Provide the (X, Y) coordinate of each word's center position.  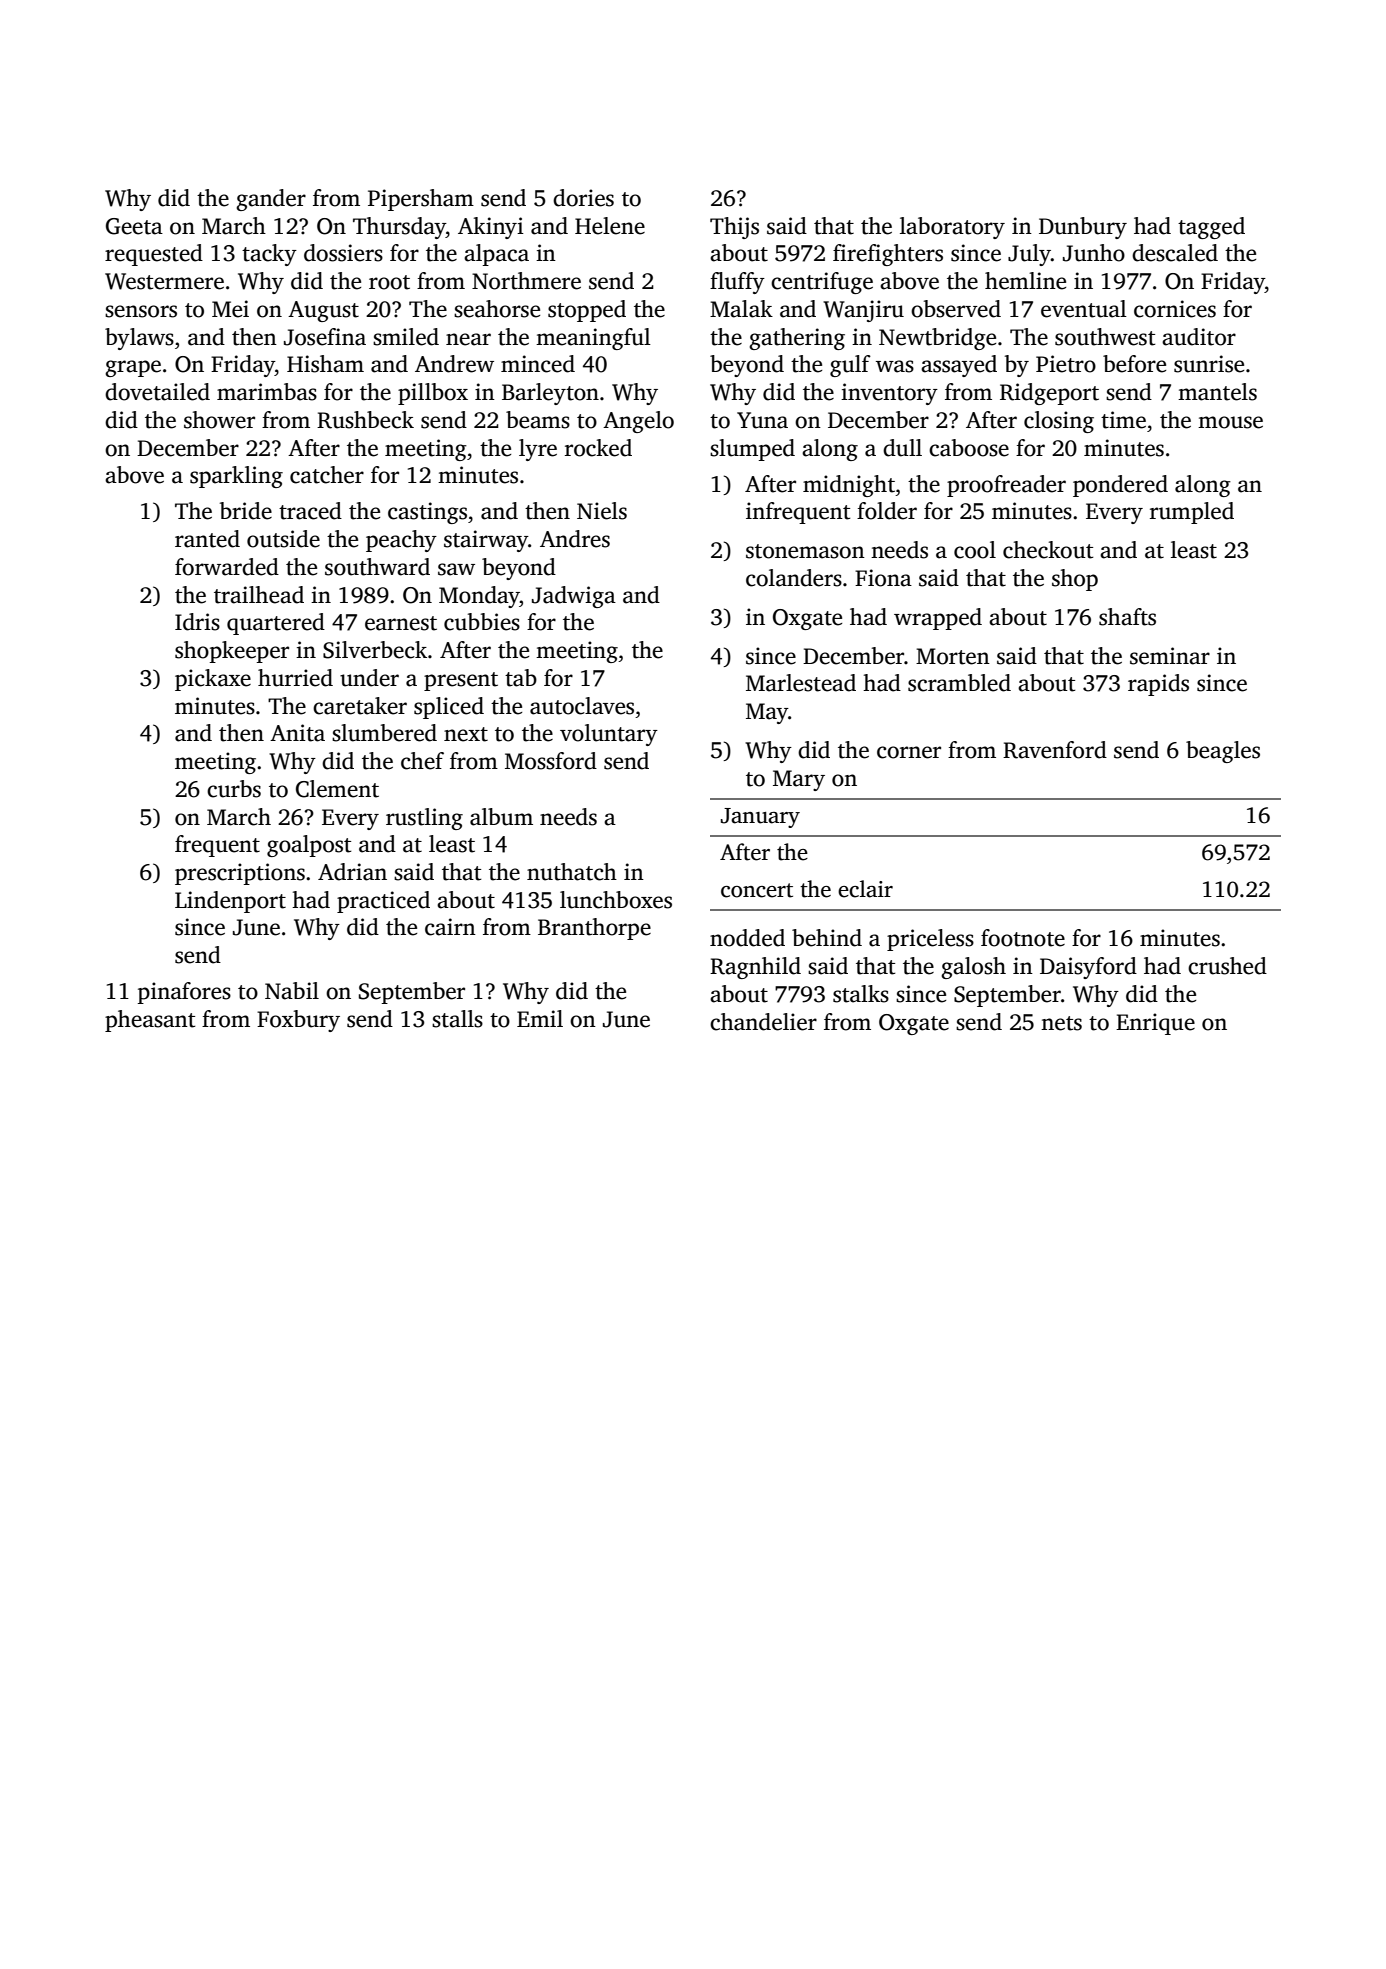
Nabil (292, 991)
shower (219, 420)
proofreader (1006, 486)
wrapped (938, 619)
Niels (602, 511)
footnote (1023, 938)
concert (757, 890)
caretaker (360, 706)
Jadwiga (574, 597)
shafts (1127, 617)
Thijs (734, 228)
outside (283, 539)
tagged (1211, 228)
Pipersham (421, 200)
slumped (752, 450)
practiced (383, 902)
